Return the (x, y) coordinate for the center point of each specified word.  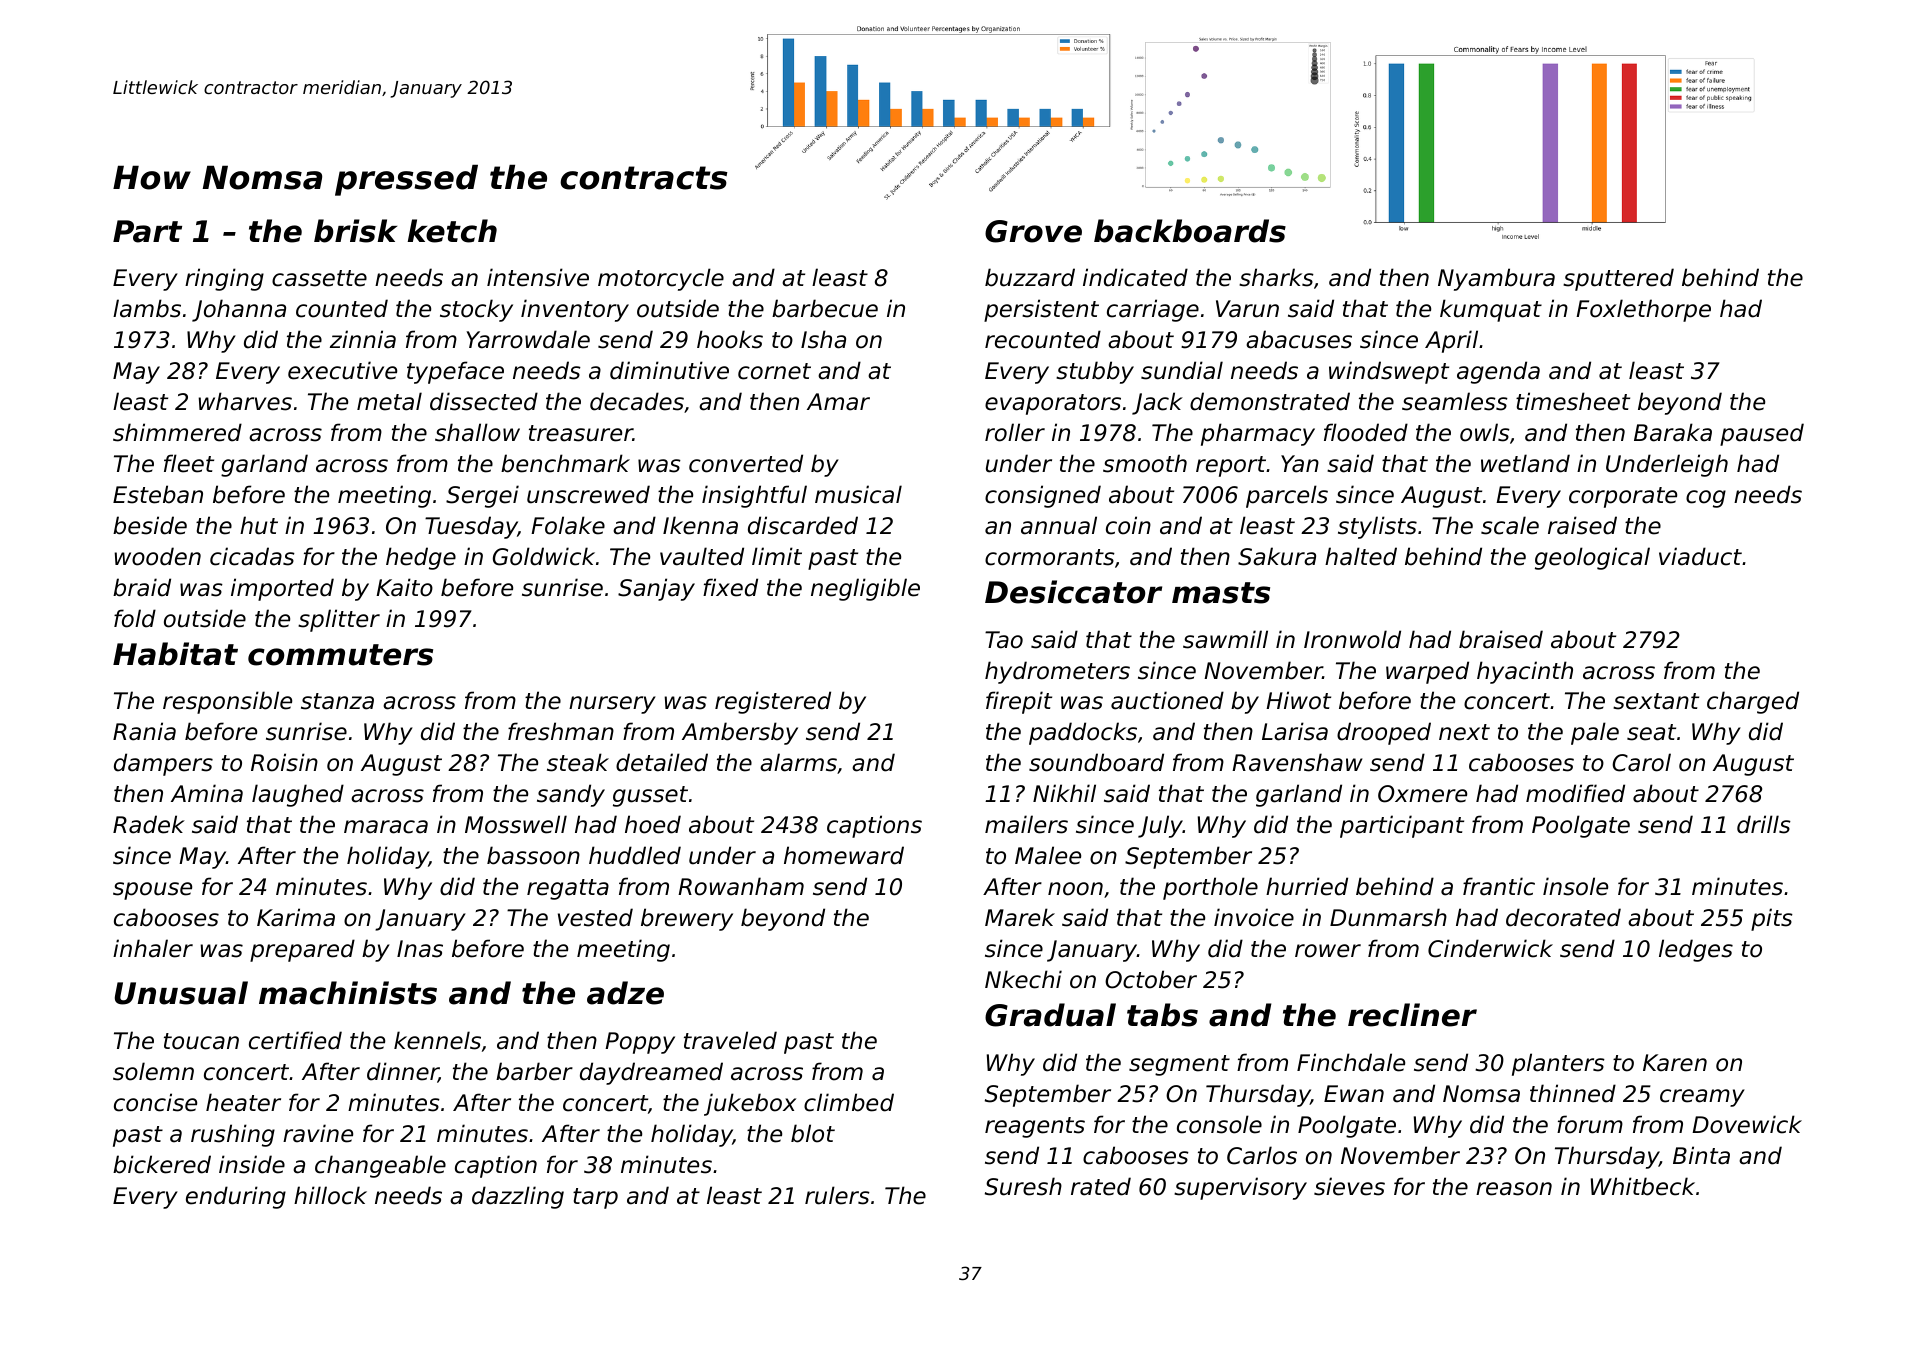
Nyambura (1496, 279)
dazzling (518, 1197)
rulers (837, 1195)
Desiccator (1073, 592)
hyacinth (1525, 672)
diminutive (669, 370)
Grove (1033, 231)
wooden (157, 556)
